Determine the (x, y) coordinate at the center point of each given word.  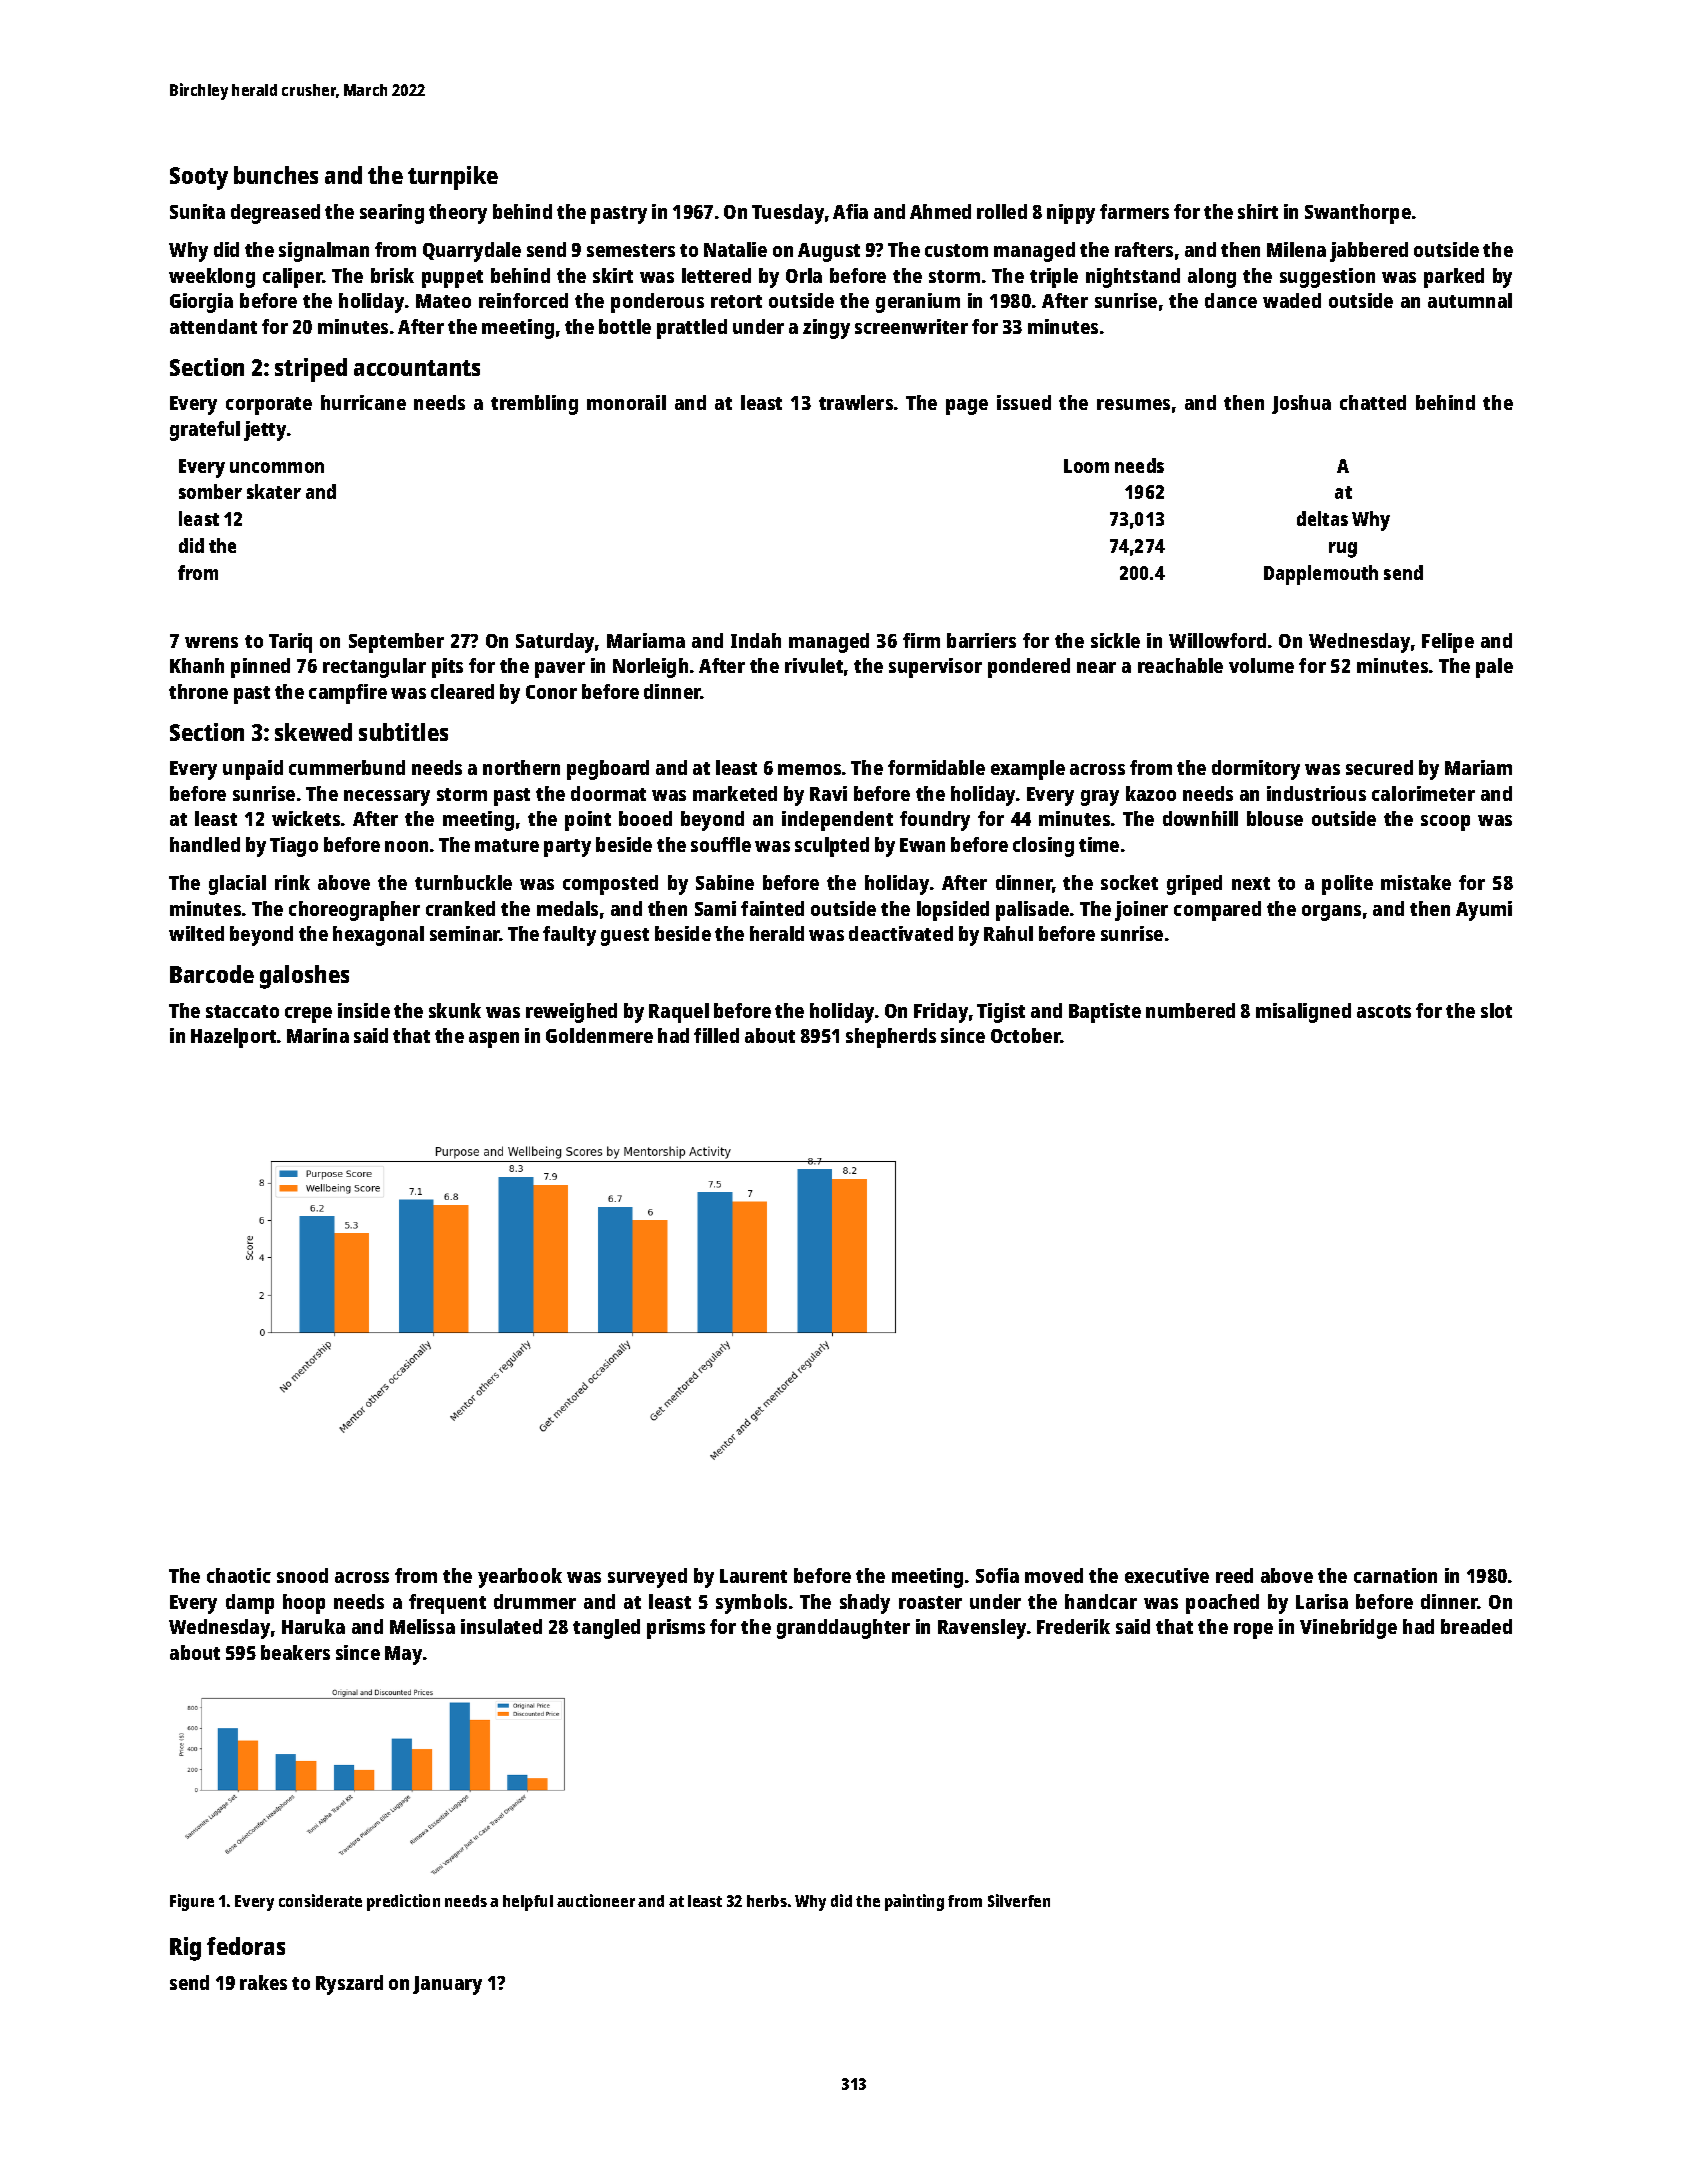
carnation (1395, 1575)
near (1096, 667)
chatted (1373, 402)
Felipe (1448, 643)
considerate (320, 1900)
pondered (1029, 668)
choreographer (354, 911)
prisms (676, 1629)
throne (198, 691)
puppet (452, 279)
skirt (613, 275)
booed (645, 818)
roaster (930, 1602)
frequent (447, 1604)
